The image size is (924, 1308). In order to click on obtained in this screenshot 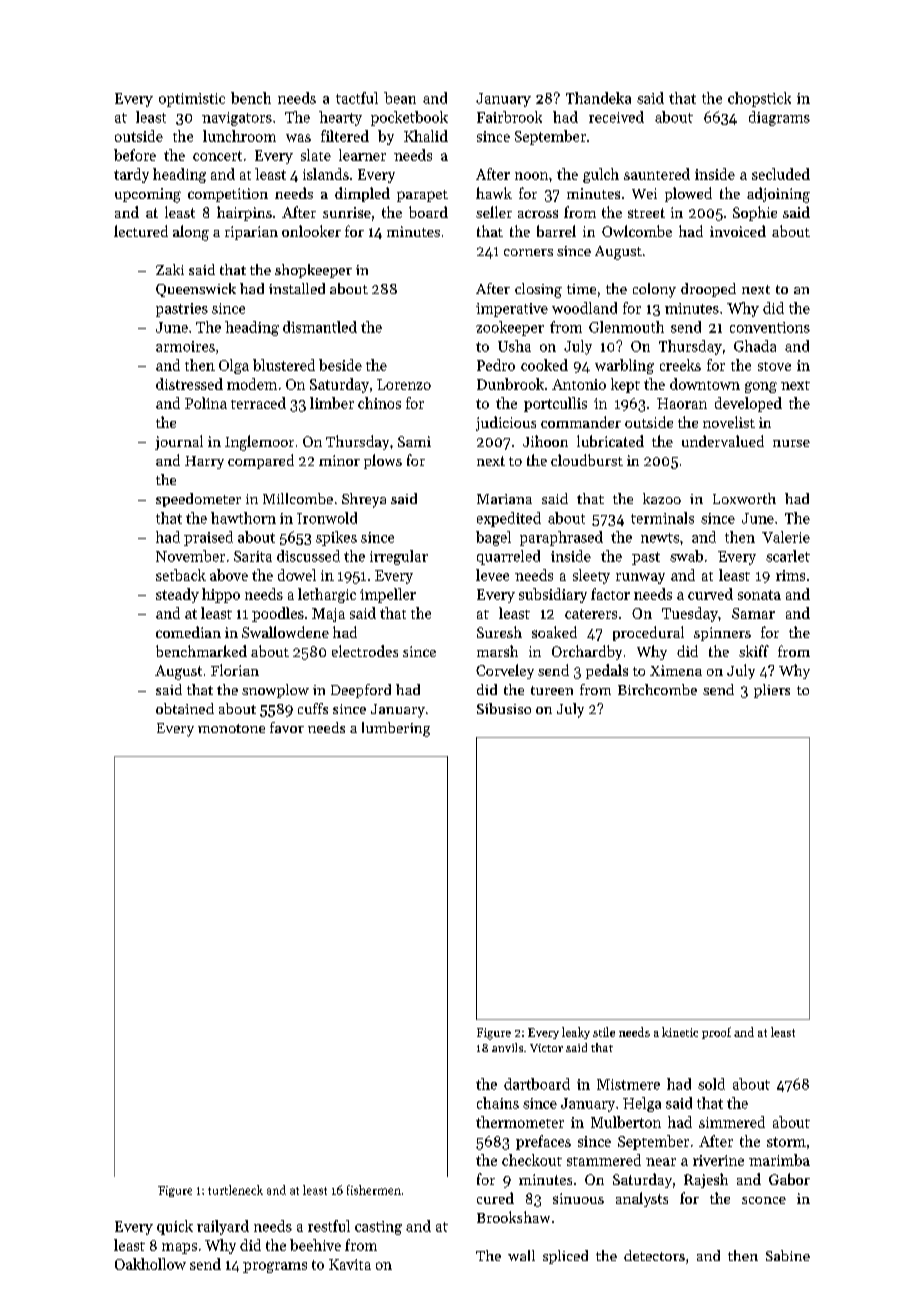, I will do `click(185, 708)`.
